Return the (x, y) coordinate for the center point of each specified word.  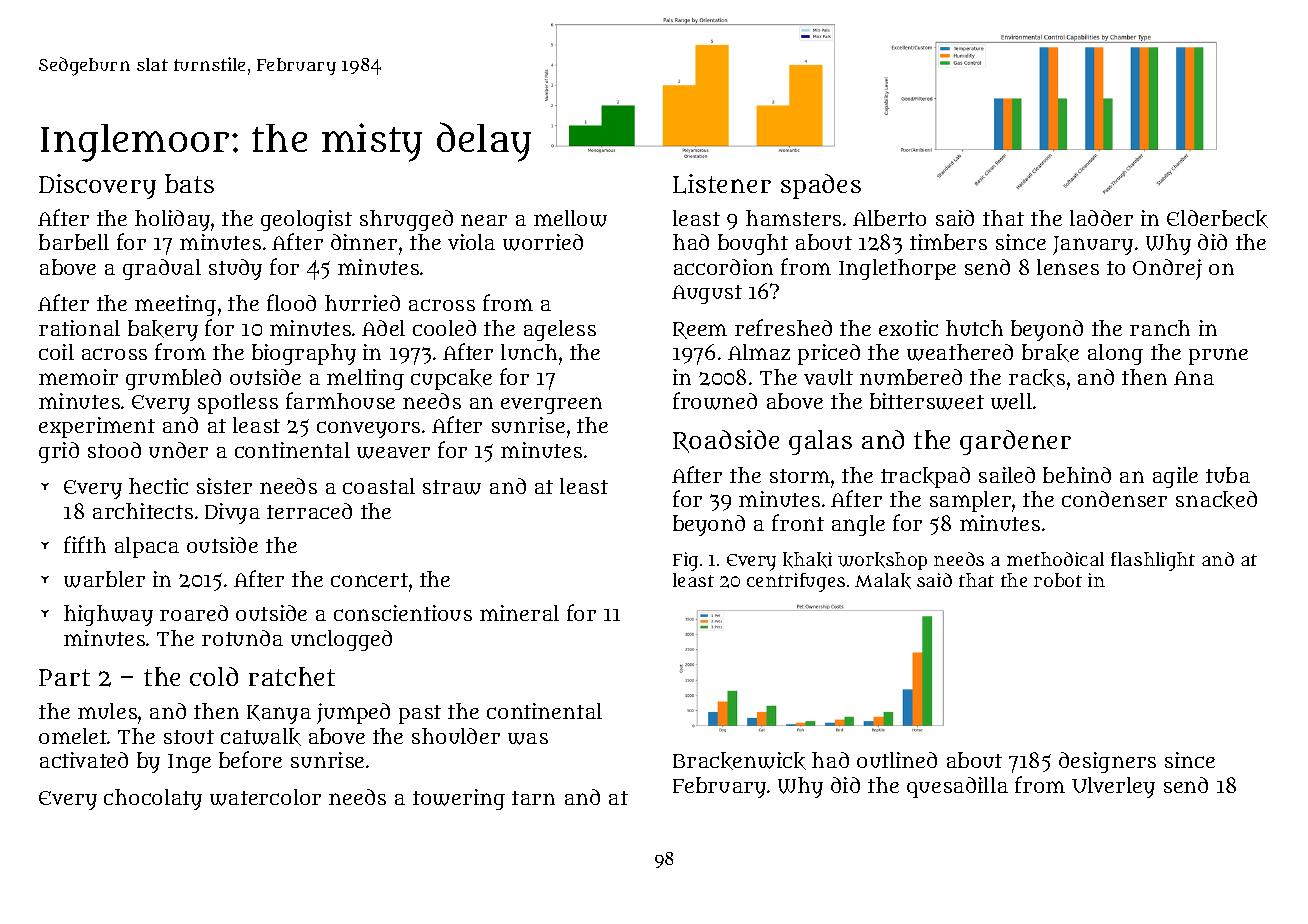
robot (1058, 580)
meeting (175, 305)
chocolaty (153, 799)
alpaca (147, 547)
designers (1107, 762)
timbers (948, 242)
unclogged (341, 640)
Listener (722, 184)
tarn (533, 798)
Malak (883, 581)
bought (753, 244)
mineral (519, 613)
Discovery (97, 186)
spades (821, 186)
